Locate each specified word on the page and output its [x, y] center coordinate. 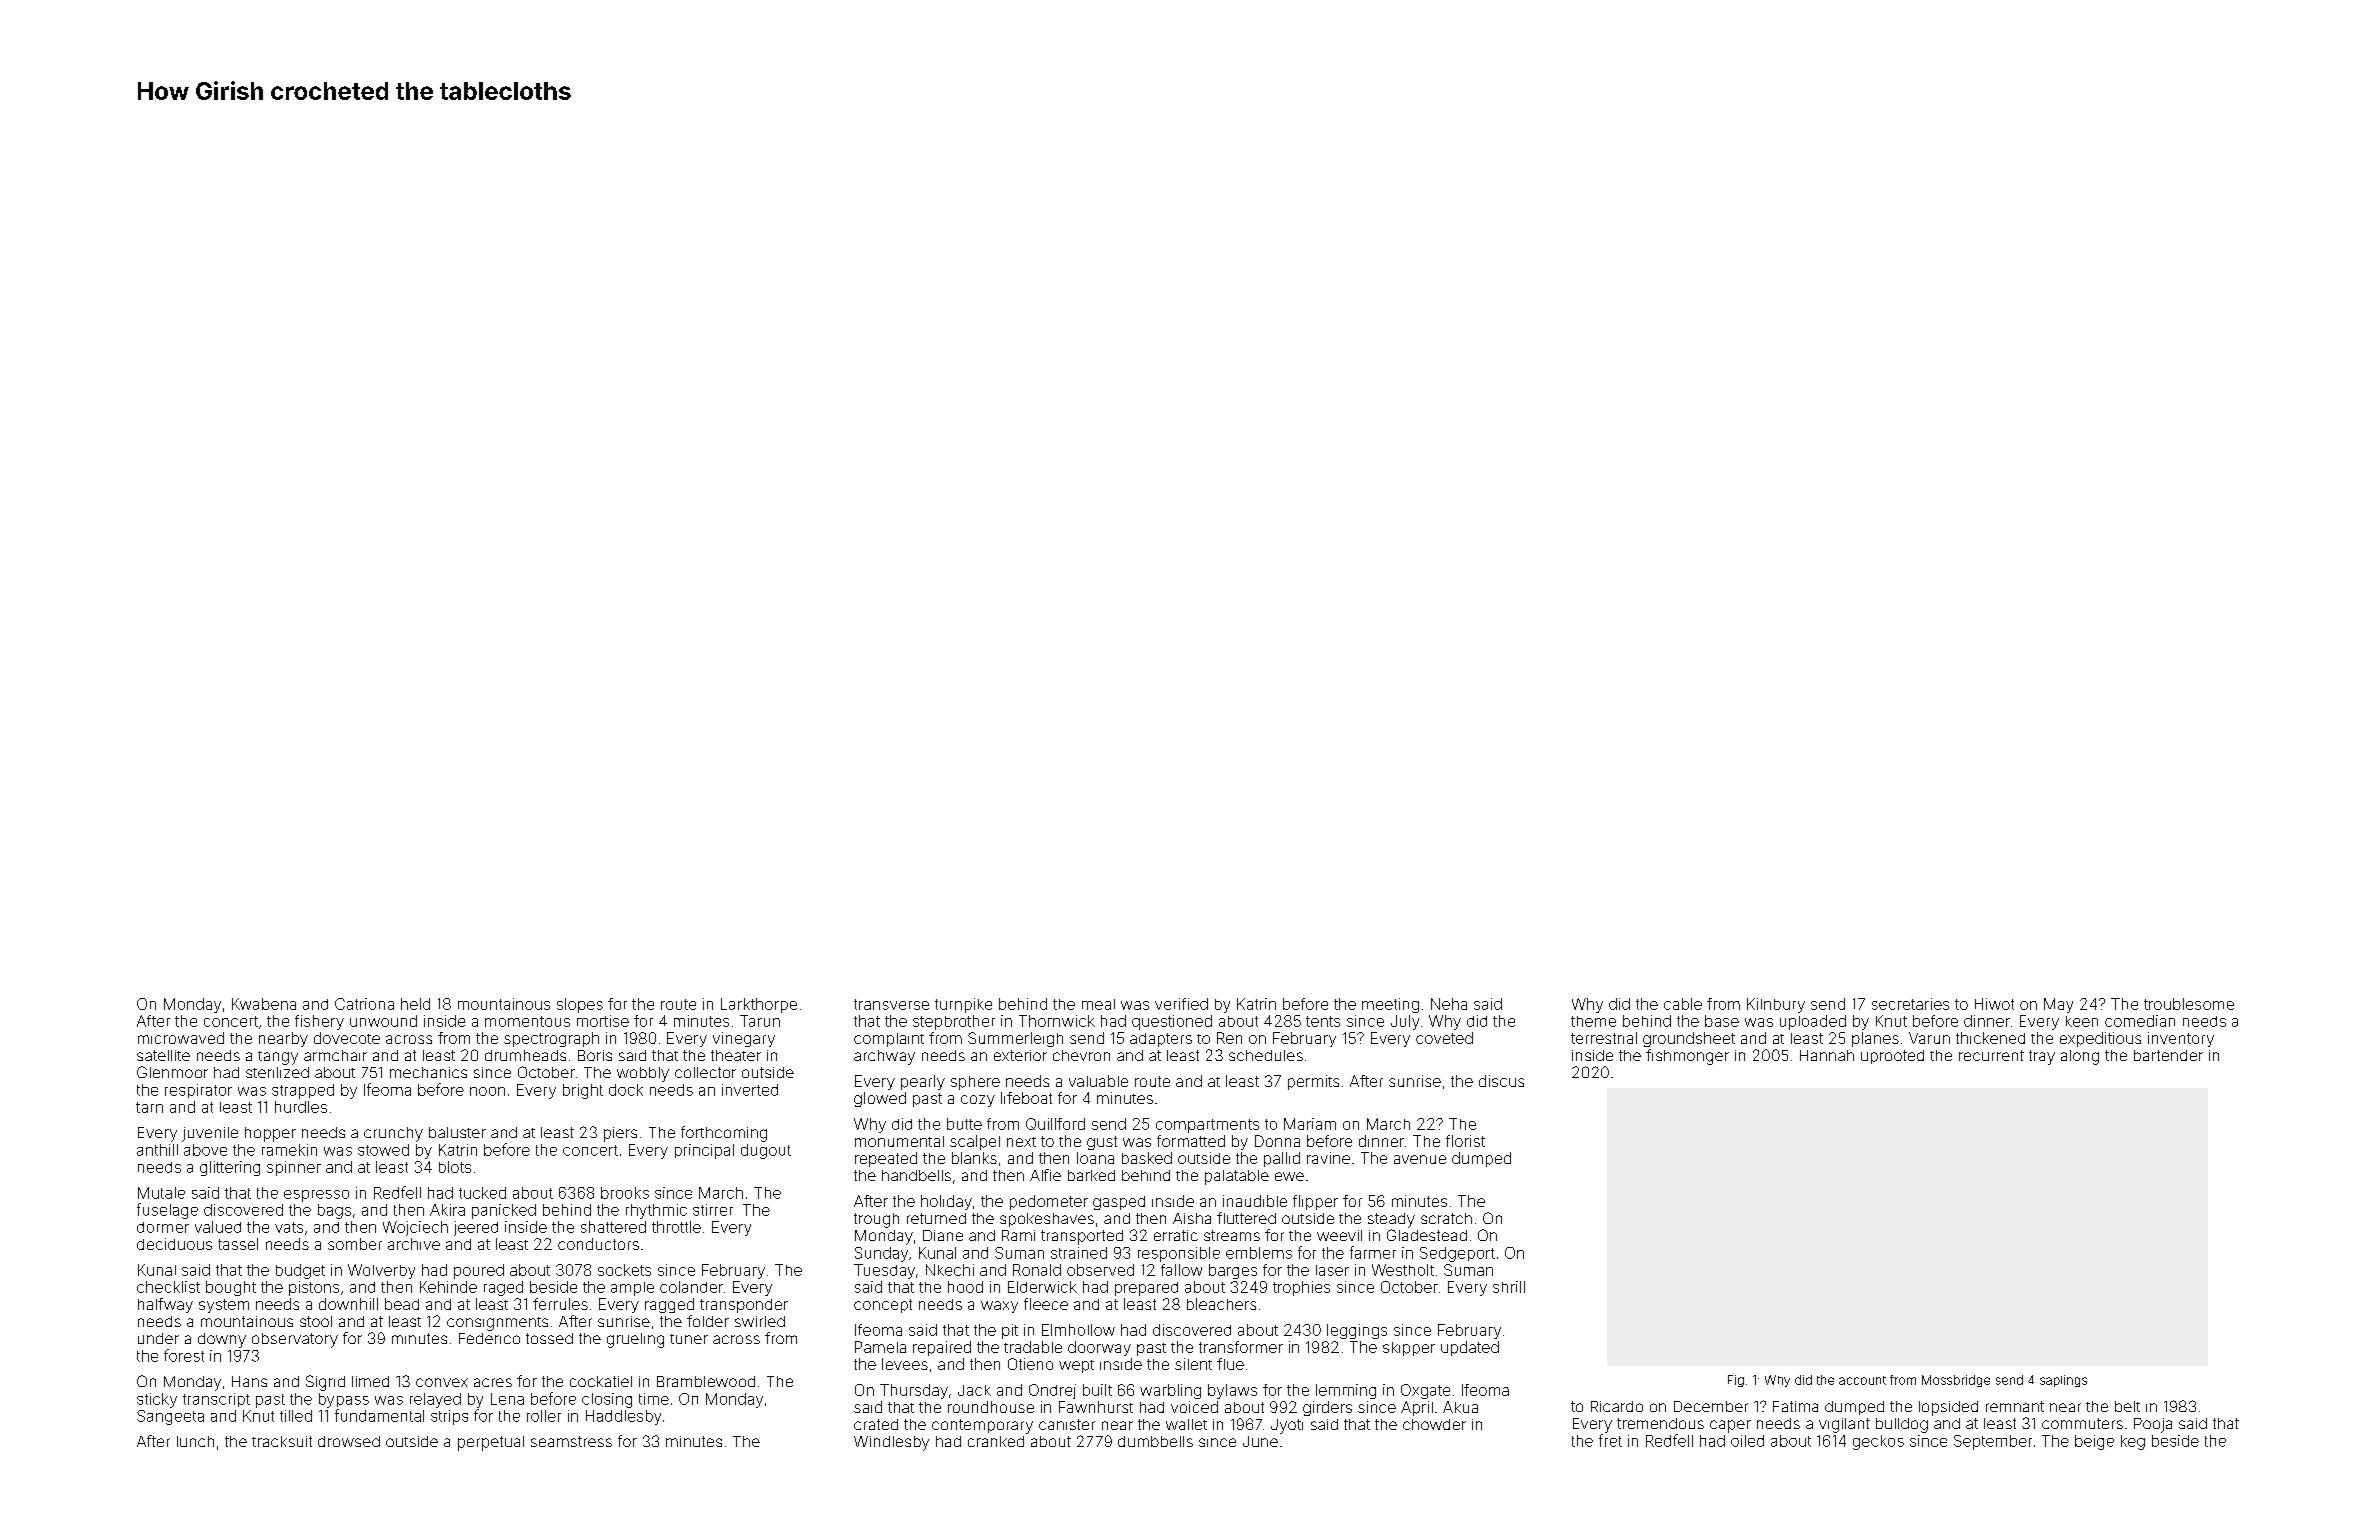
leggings [1357, 1331]
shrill [1509, 1287]
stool [316, 1321]
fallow [1181, 1270]
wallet [1186, 1424]
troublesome [2189, 1004]
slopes [580, 1005]
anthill [157, 1150]
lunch [195, 1441]
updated [1470, 1348]
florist [1465, 1141]
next [1021, 1142]
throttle [676, 1227]
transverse [891, 1004]
